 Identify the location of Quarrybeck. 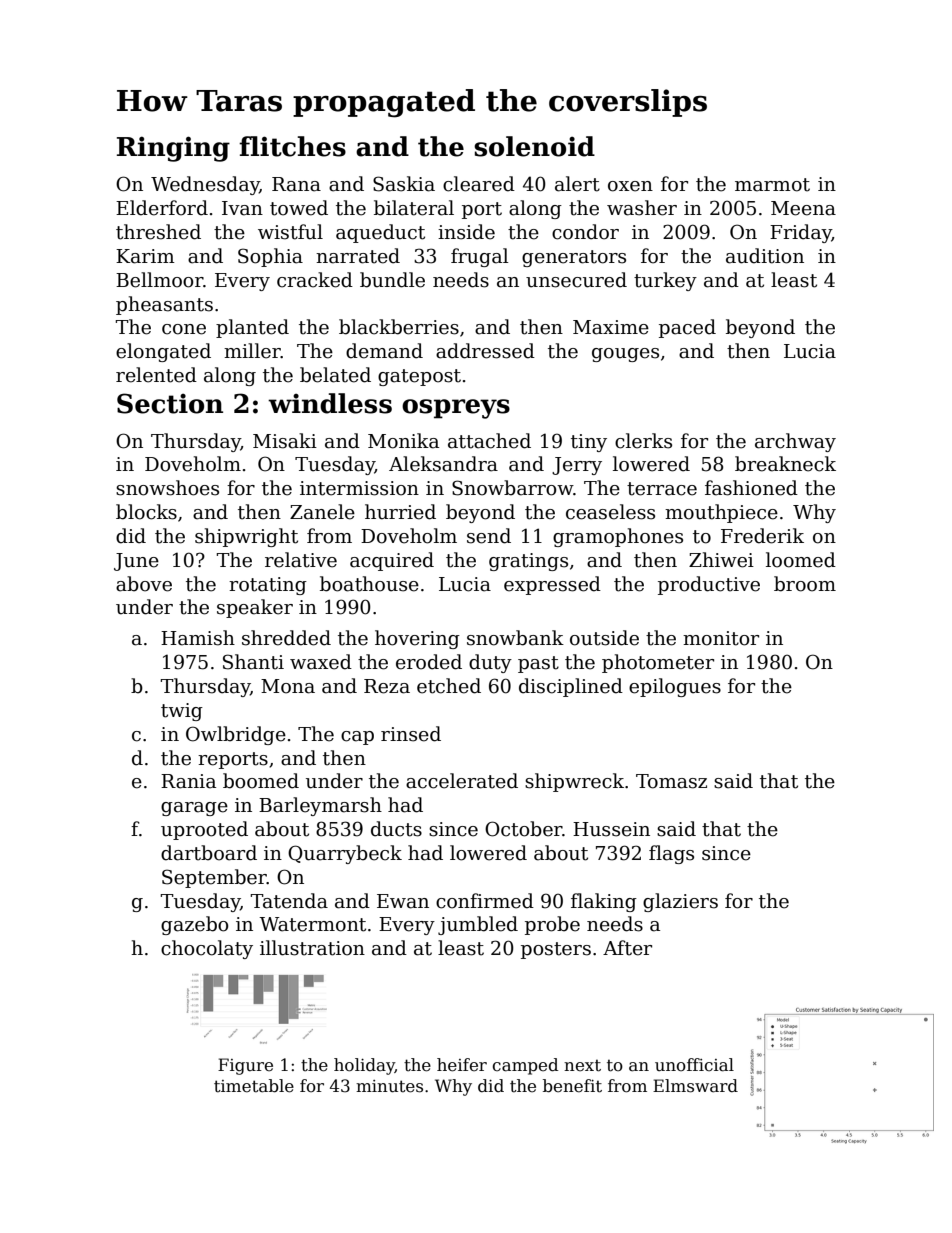
(345, 854).
